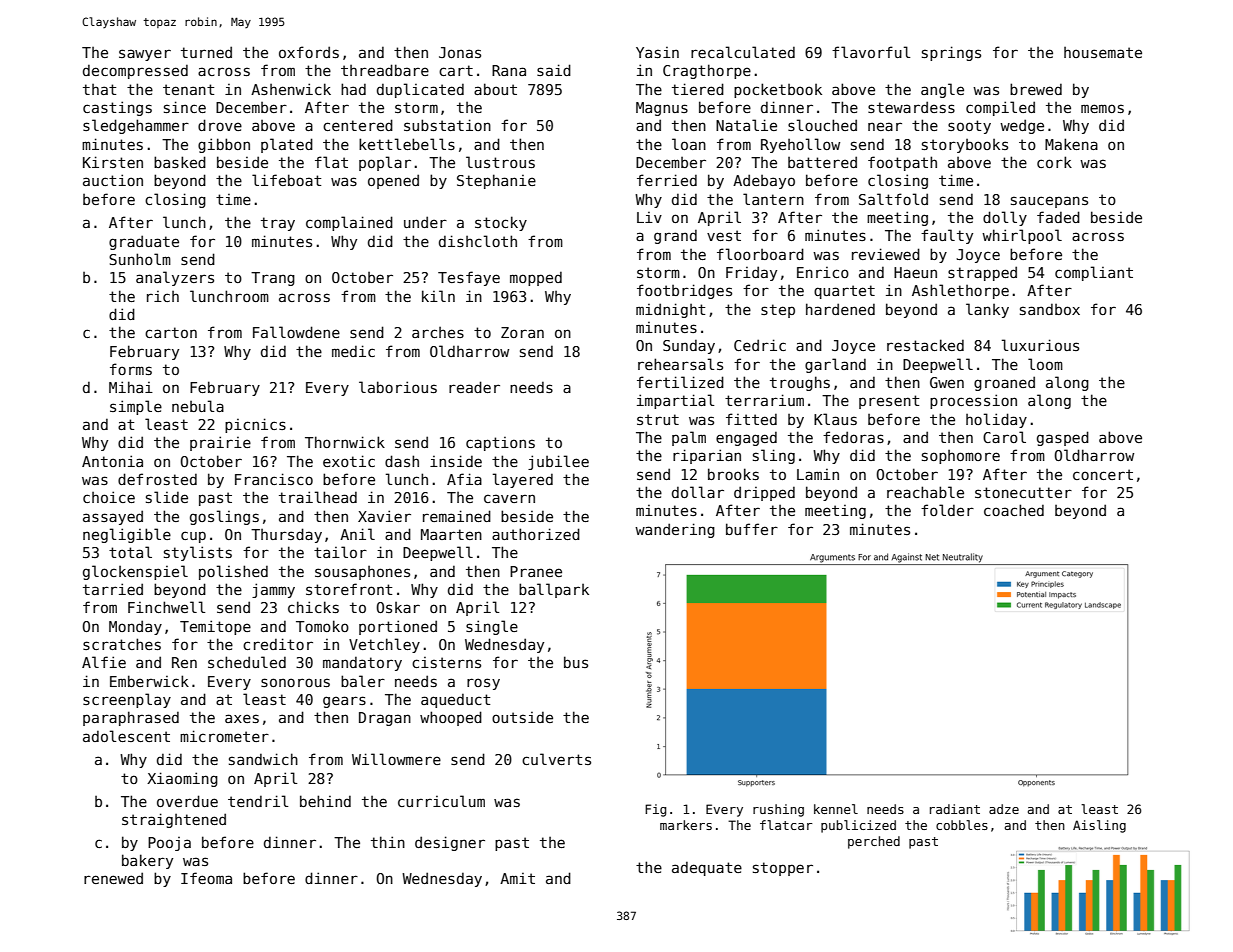 The height and width of the document is (952, 1233). I want to click on sousaphones, so click(362, 573).
